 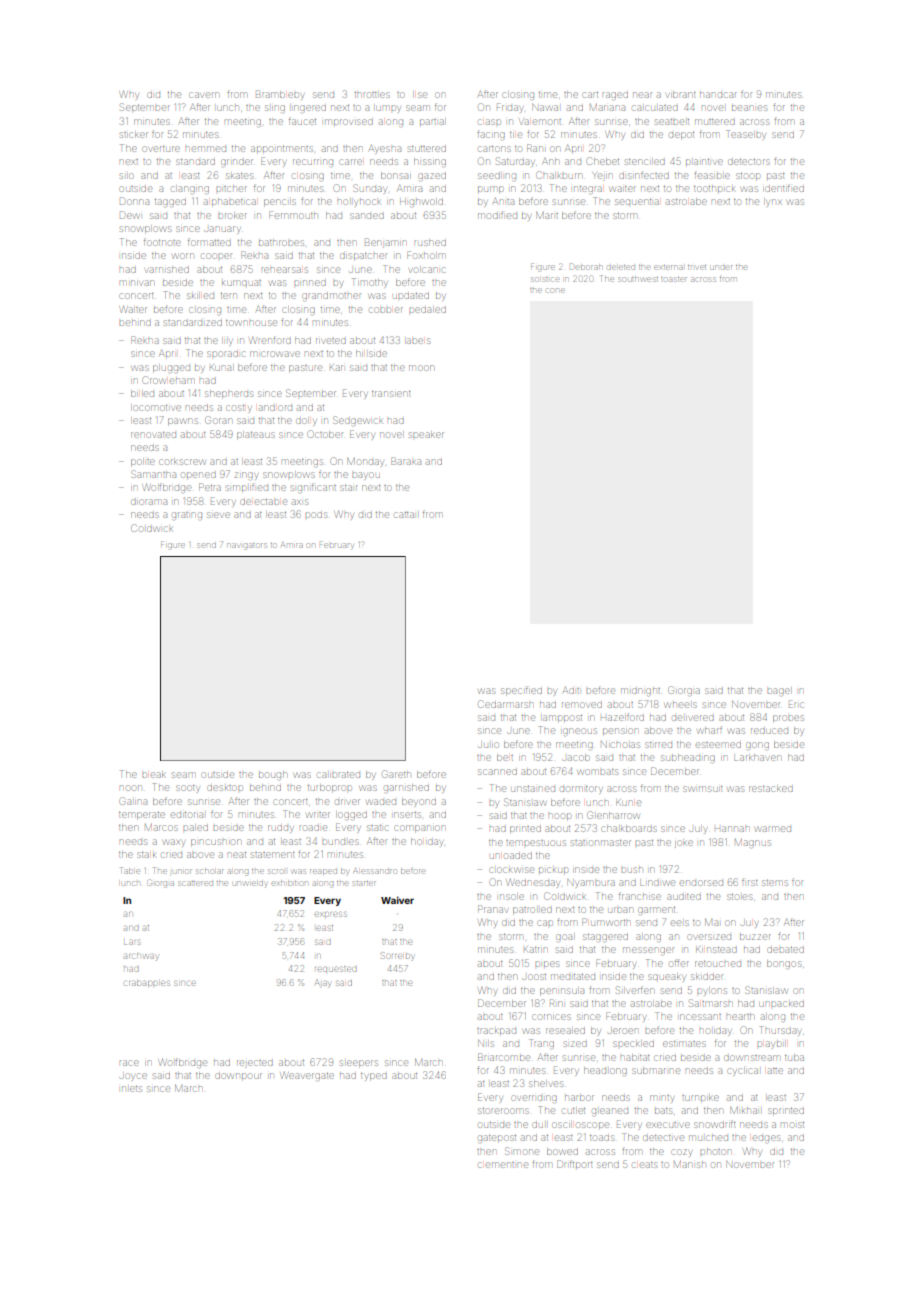 What do you see at coordinates (781, 1004) in the screenshot?
I see `unpacked` at bounding box center [781, 1004].
